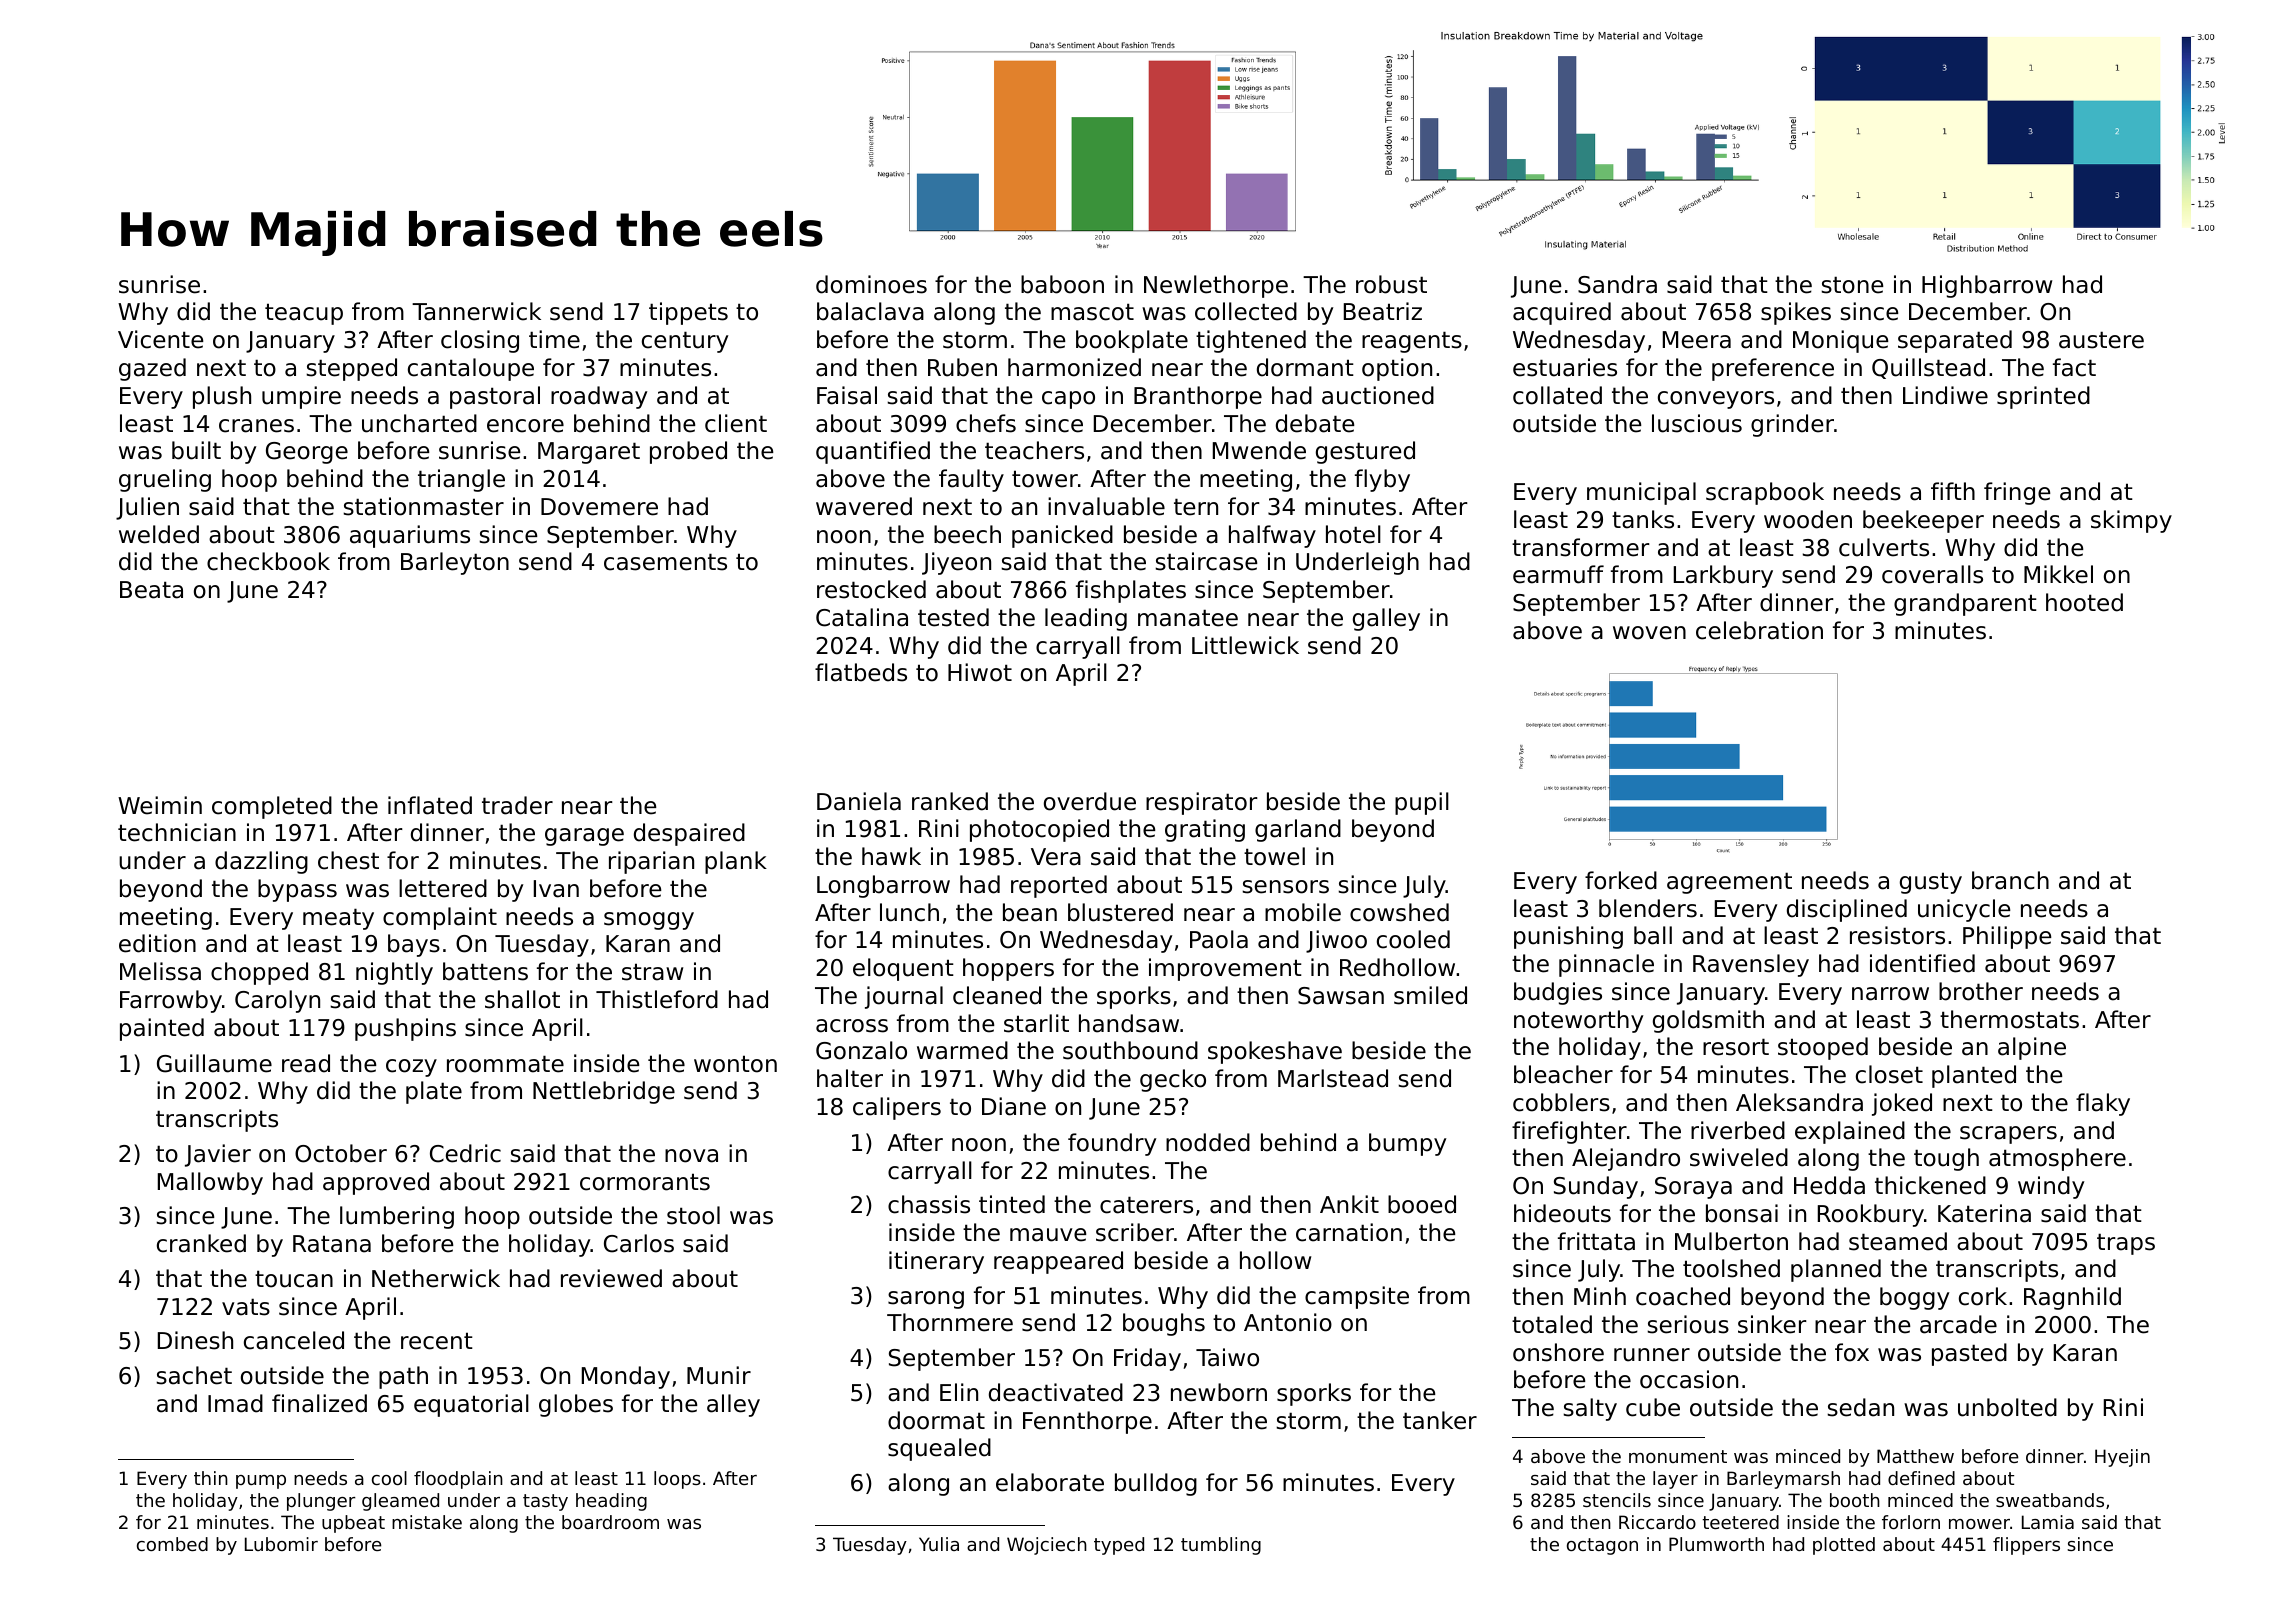 The image size is (2292, 1620). I want to click on closet, so click(1889, 1074).
